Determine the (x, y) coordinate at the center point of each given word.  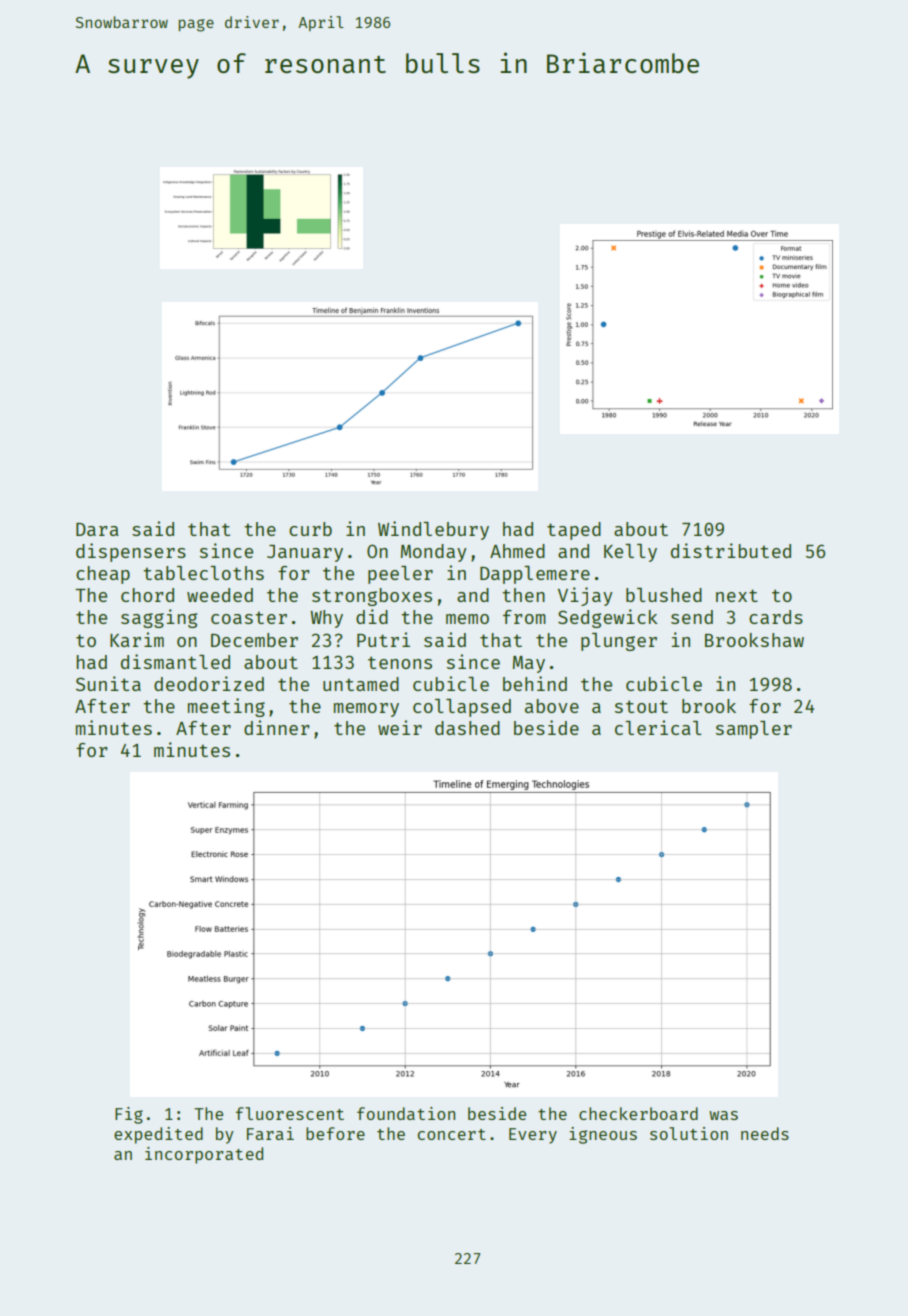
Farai (270, 1133)
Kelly (630, 553)
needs (765, 1133)
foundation (406, 1113)
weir (400, 727)
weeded (220, 595)
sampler (754, 730)
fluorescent (290, 1113)
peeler (400, 575)
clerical (658, 727)
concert (451, 1134)
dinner (277, 727)
